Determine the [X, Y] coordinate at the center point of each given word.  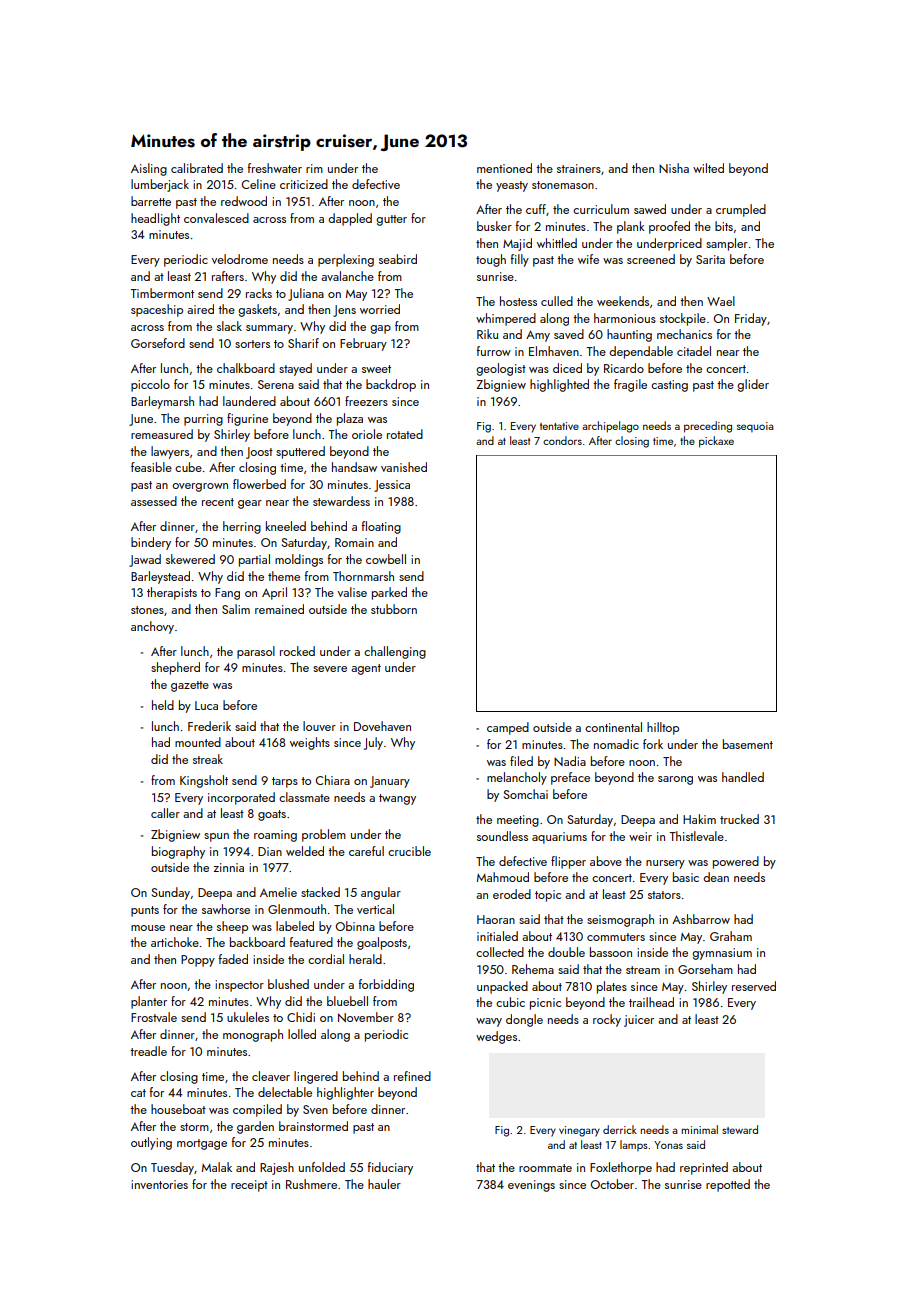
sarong [675, 780]
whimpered [506, 319]
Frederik [209, 726]
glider [753, 385]
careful [366, 851]
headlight [155, 219]
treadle [148, 1051]
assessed [154, 501]
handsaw [354, 467]
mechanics [684, 334]
